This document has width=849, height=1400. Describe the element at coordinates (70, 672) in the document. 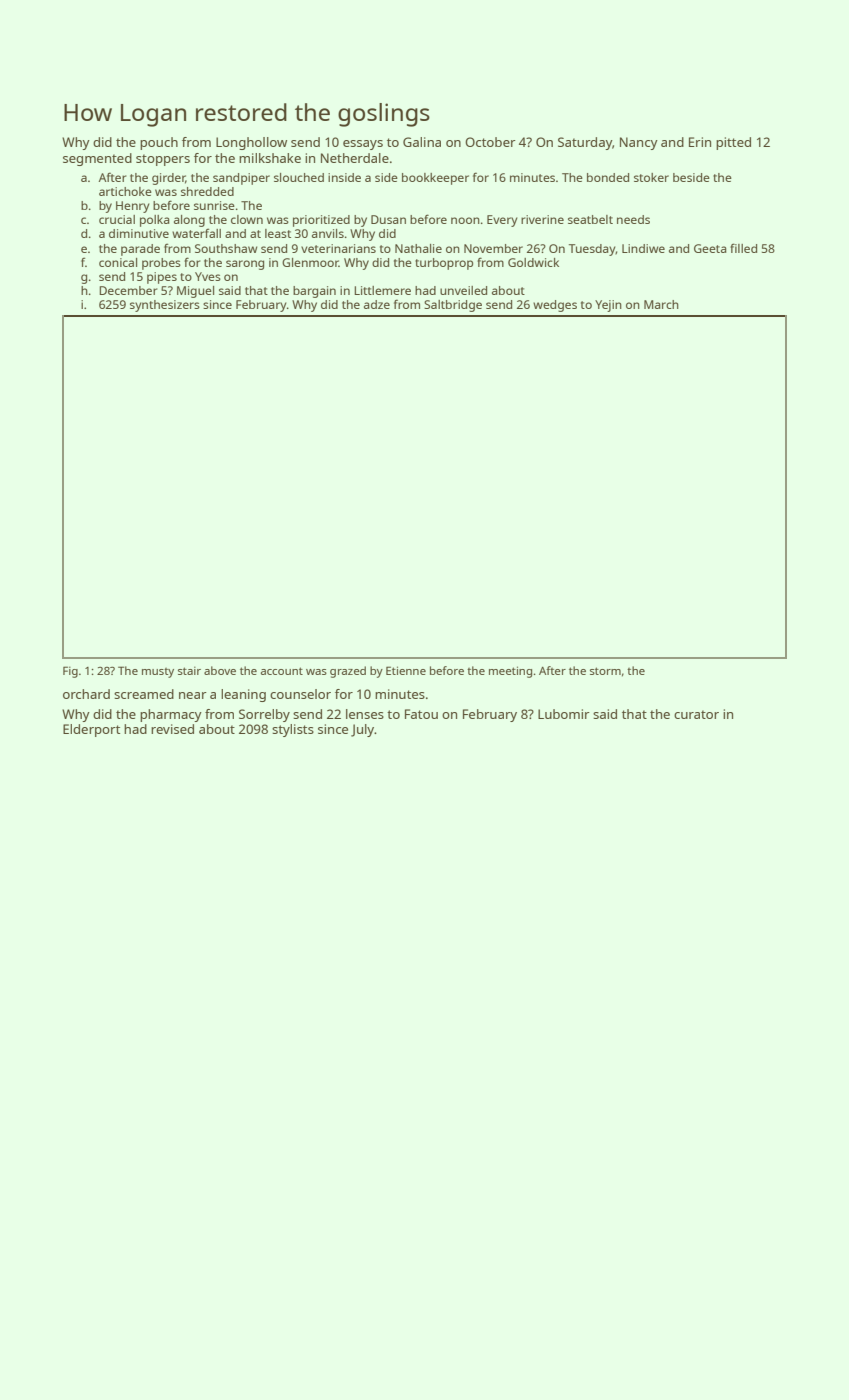

I see `Fig` at that location.
